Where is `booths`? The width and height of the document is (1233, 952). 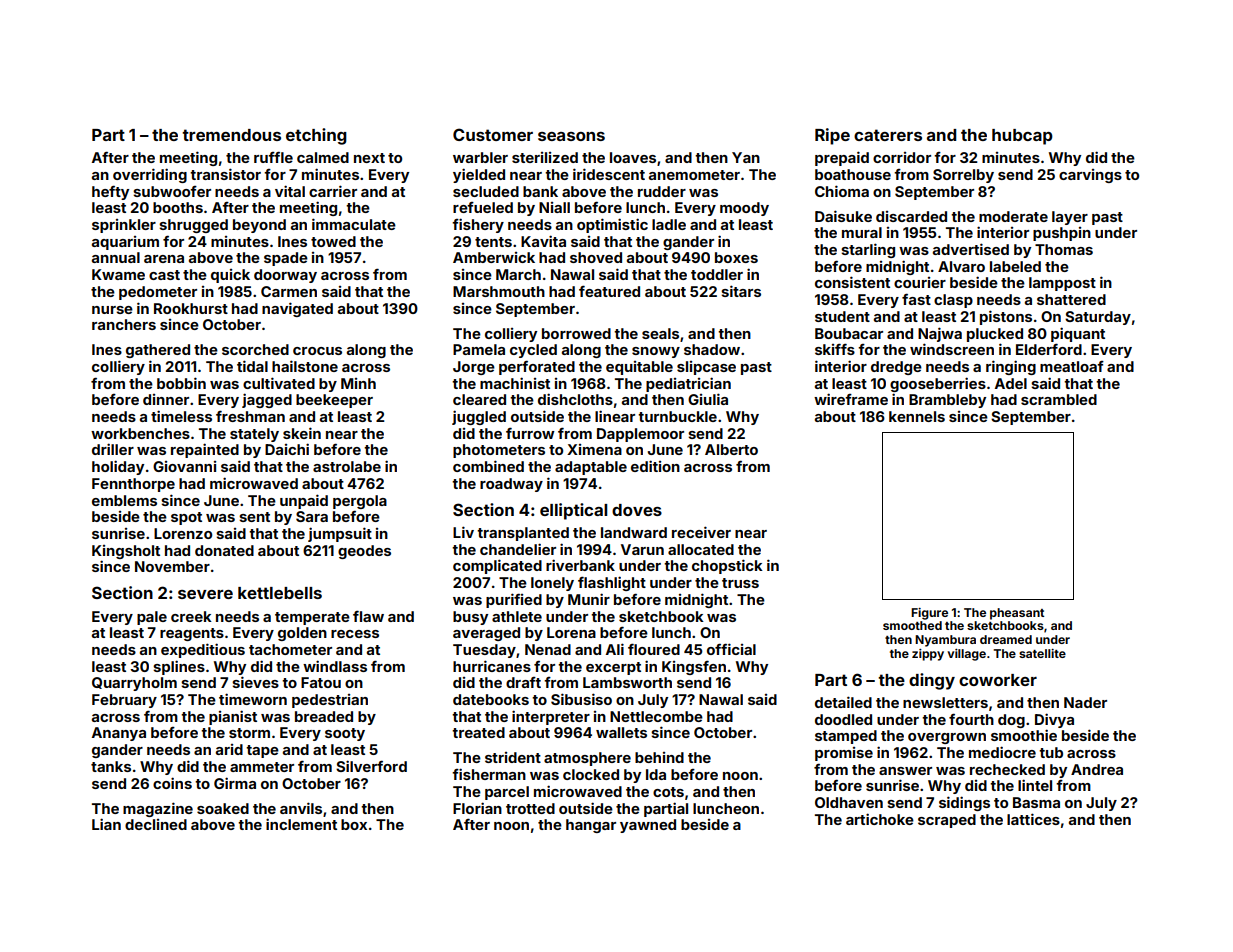 booths is located at coordinates (178, 207).
